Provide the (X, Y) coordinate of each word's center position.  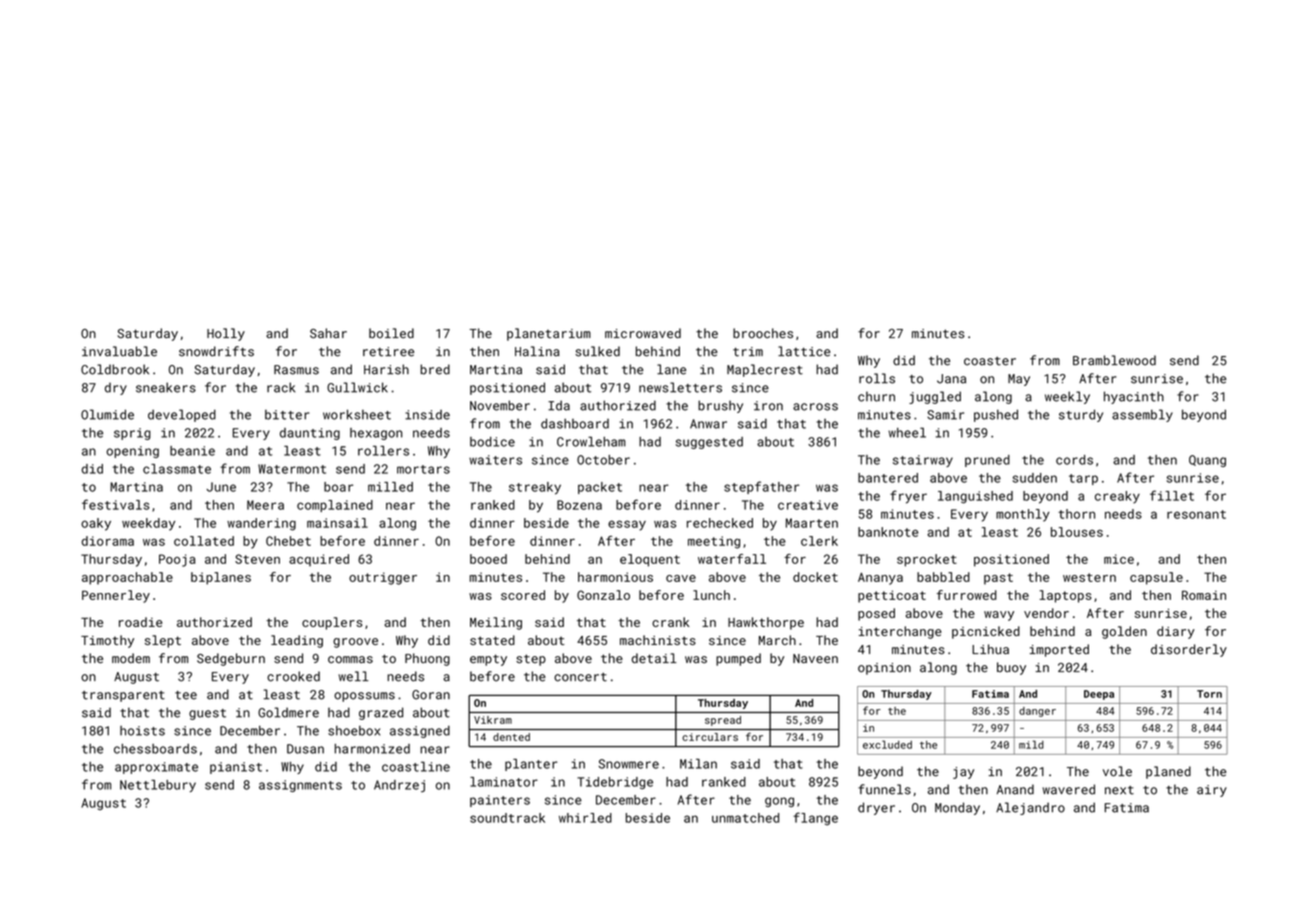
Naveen (815, 659)
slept (163, 641)
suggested (709, 443)
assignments (300, 786)
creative (808, 505)
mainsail (337, 523)
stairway (923, 461)
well (354, 676)
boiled (391, 333)
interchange (900, 632)
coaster (990, 361)
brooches (763, 333)
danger (1037, 712)
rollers (383, 451)
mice (1119, 559)
